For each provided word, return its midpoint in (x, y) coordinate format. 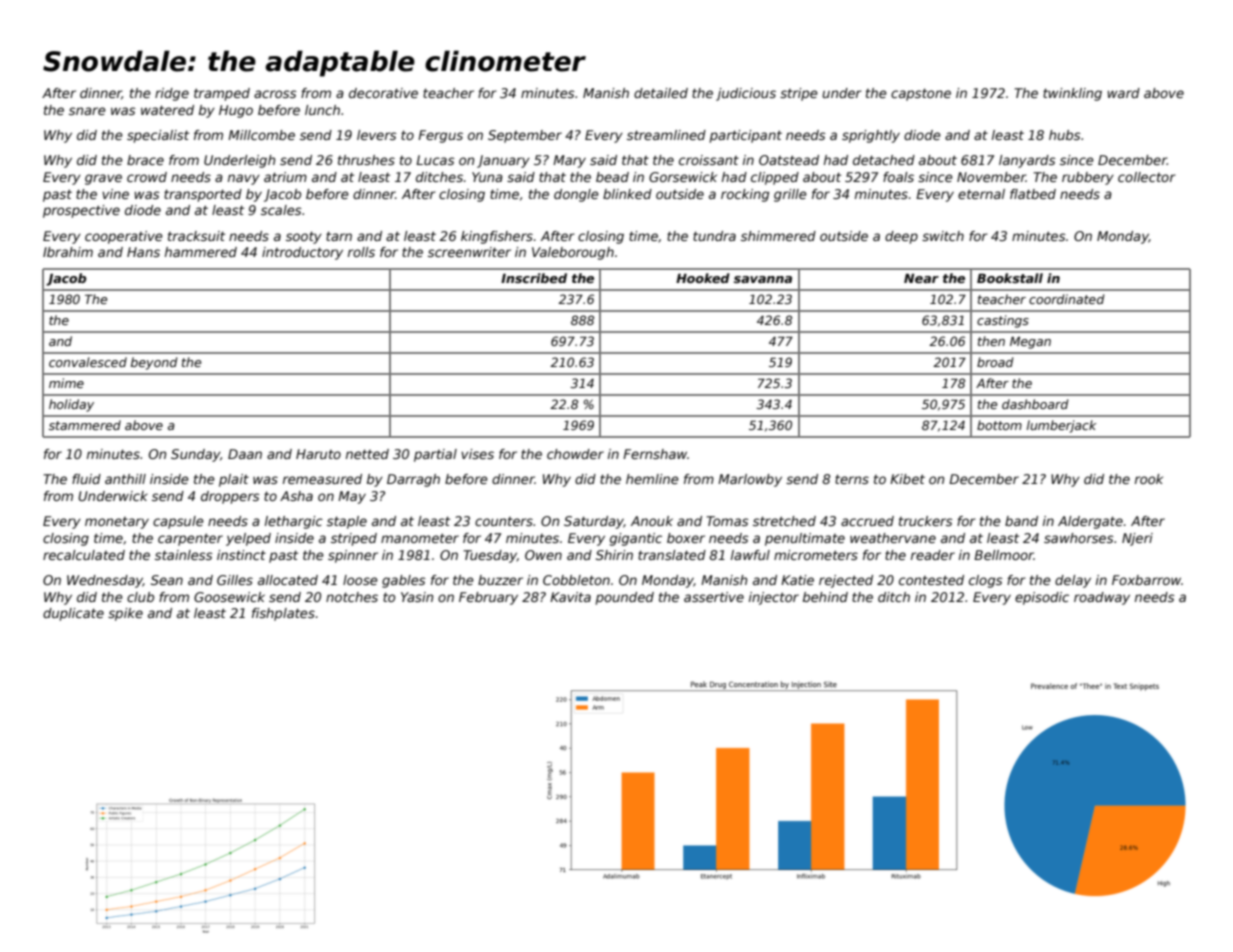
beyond (154, 363)
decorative (383, 93)
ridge (172, 94)
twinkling (1072, 94)
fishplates (283, 614)
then (991, 341)
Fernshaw (655, 454)
